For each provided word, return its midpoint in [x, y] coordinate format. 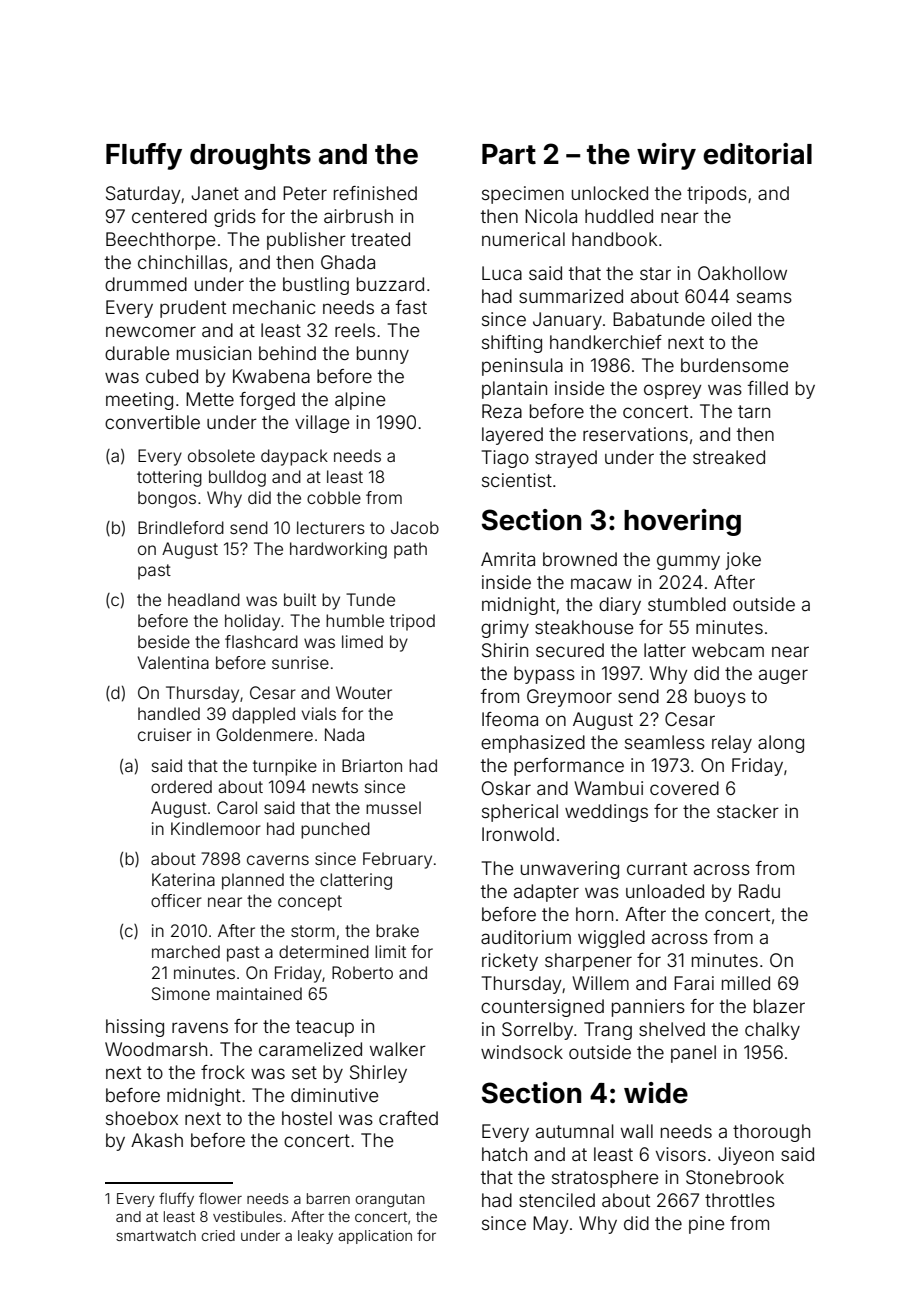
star [655, 273]
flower [220, 1198]
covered [684, 788]
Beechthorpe [161, 241]
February [397, 860]
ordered [181, 786]
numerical [523, 239]
